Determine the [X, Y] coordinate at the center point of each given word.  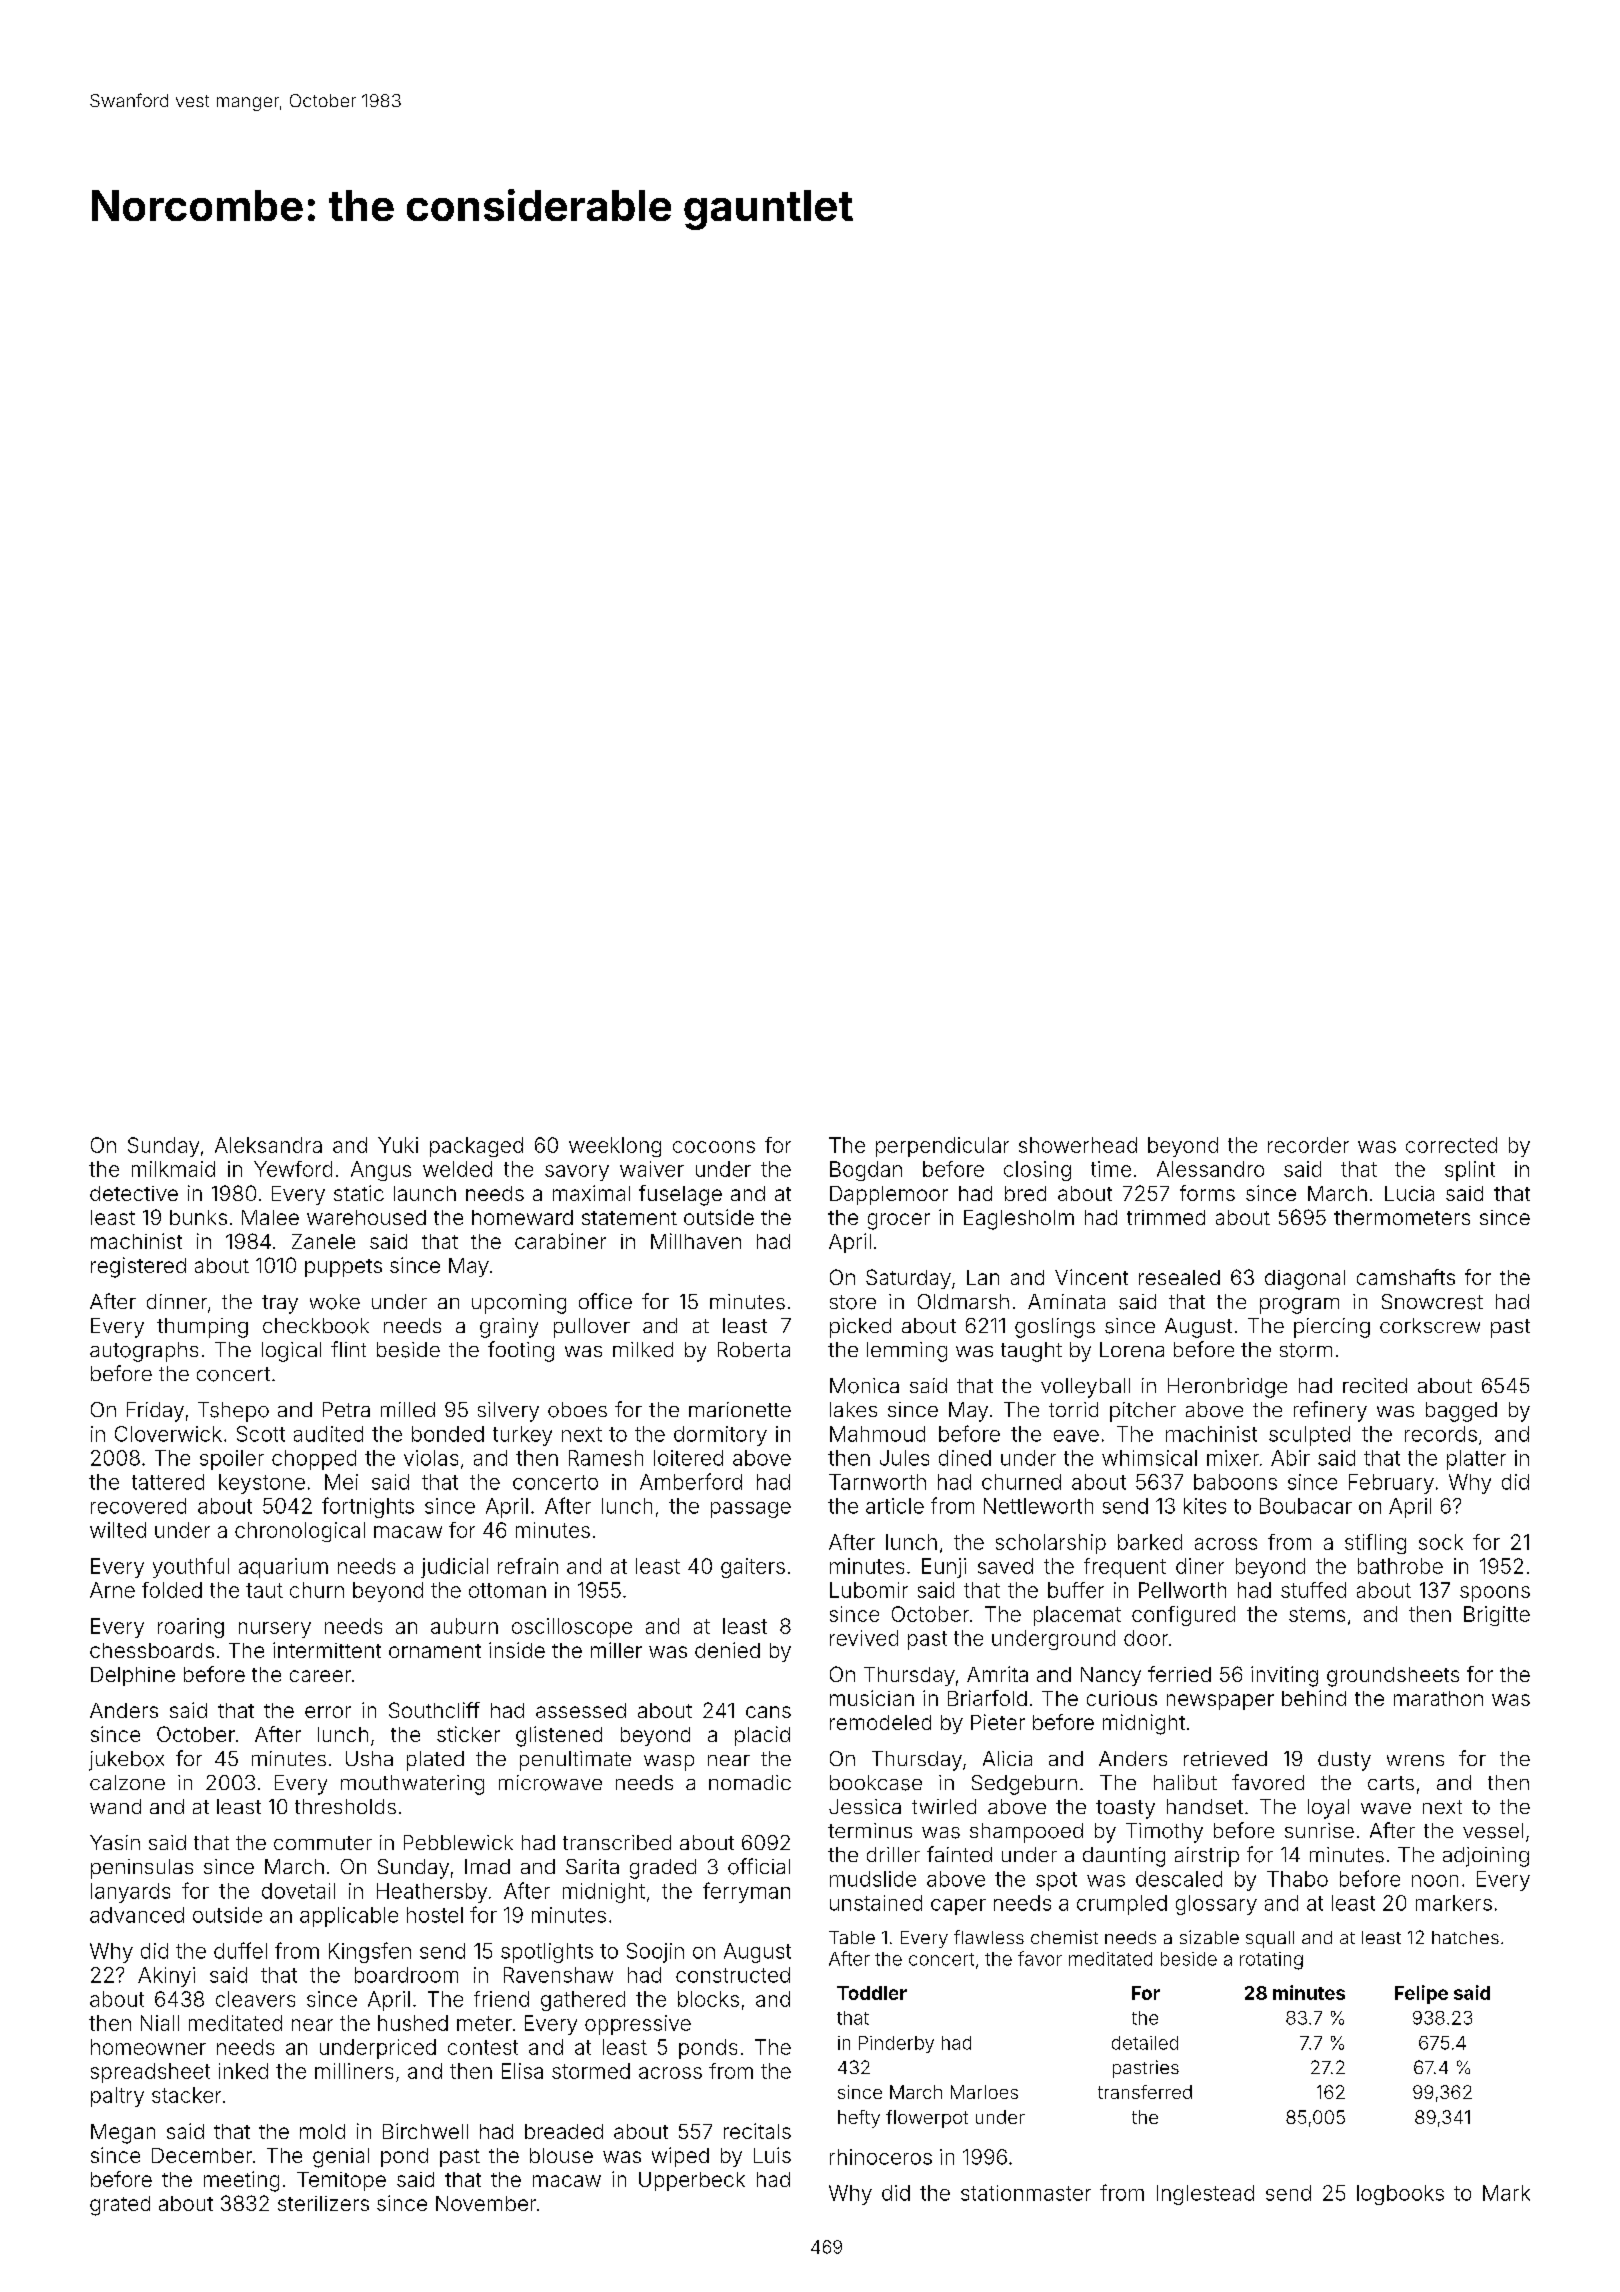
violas [431, 1458]
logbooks [1400, 2195]
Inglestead [1205, 2195]
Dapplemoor [889, 1195]
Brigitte [1497, 1616]
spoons [1495, 1594]
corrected [1451, 1145]
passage [751, 1510]
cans [768, 1712]
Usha [369, 1758]
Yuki [398, 1145]
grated [120, 2206]
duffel [240, 1950]
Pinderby [896, 2044]
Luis [772, 2155]
